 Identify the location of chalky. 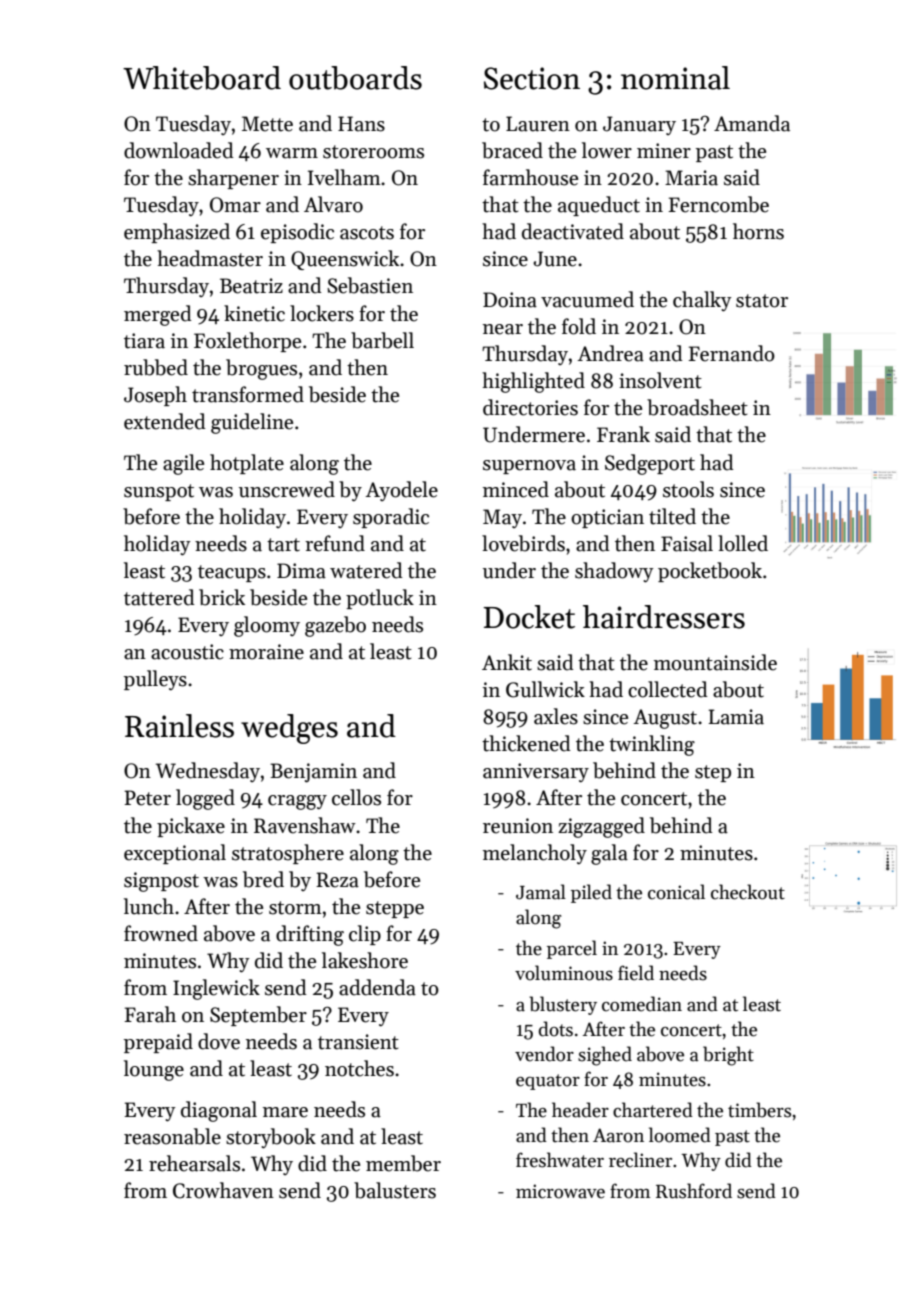
(702, 301).
